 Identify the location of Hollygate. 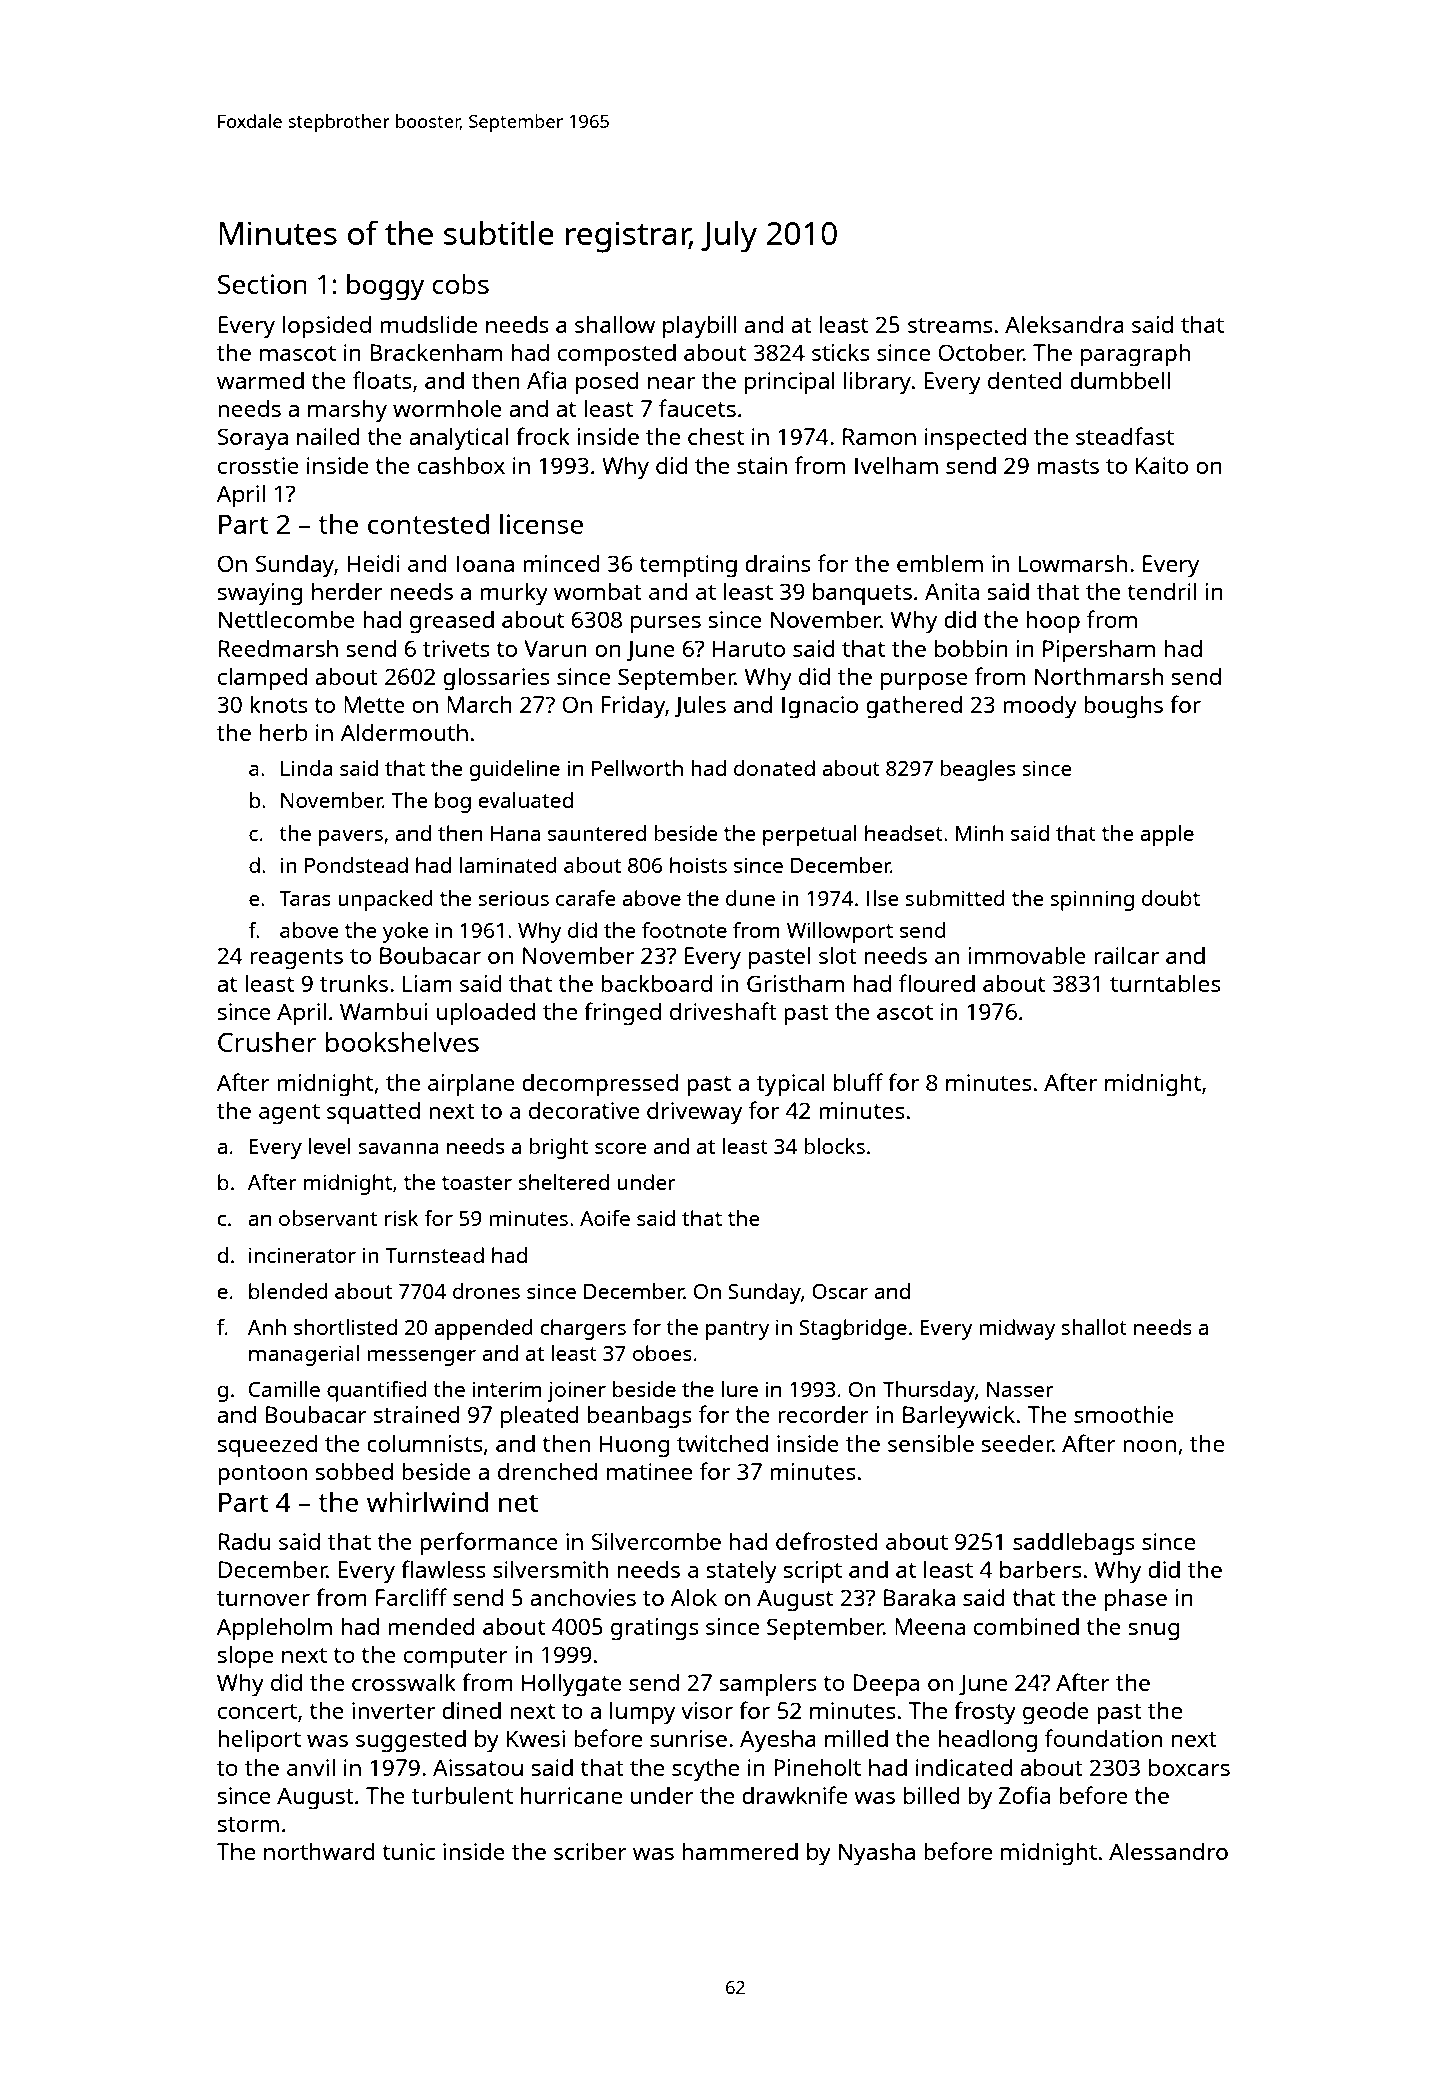
(572, 1685).
